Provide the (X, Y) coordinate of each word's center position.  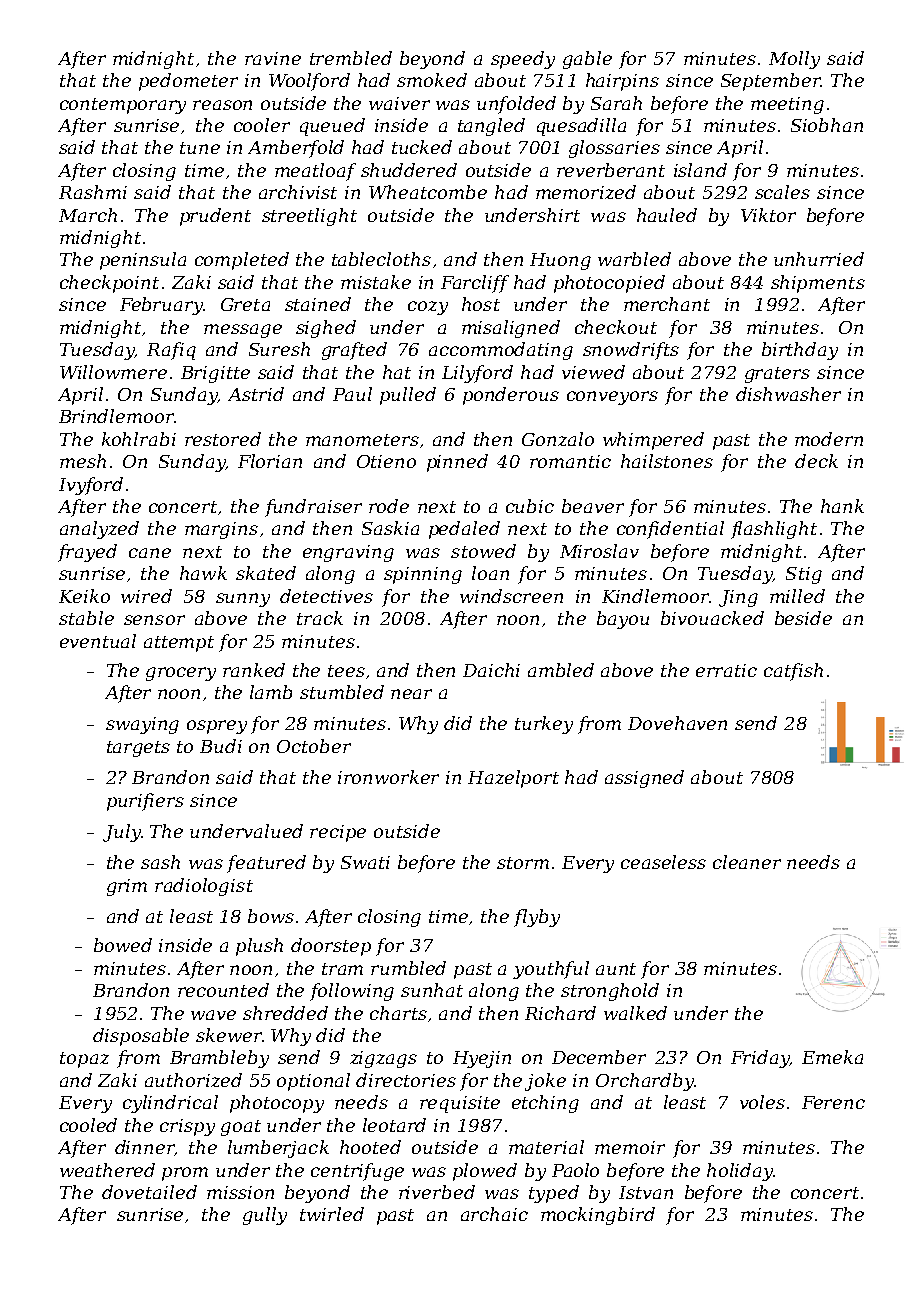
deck (816, 461)
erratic (726, 670)
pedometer (188, 82)
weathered (107, 1170)
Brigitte (215, 374)
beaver (593, 506)
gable (587, 60)
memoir (630, 1147)
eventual (98, 641)
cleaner (747, 862)
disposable (141, 1037)
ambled (561, 670)
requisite (460, 1104)
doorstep (331, 947)
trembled (351, 58)
